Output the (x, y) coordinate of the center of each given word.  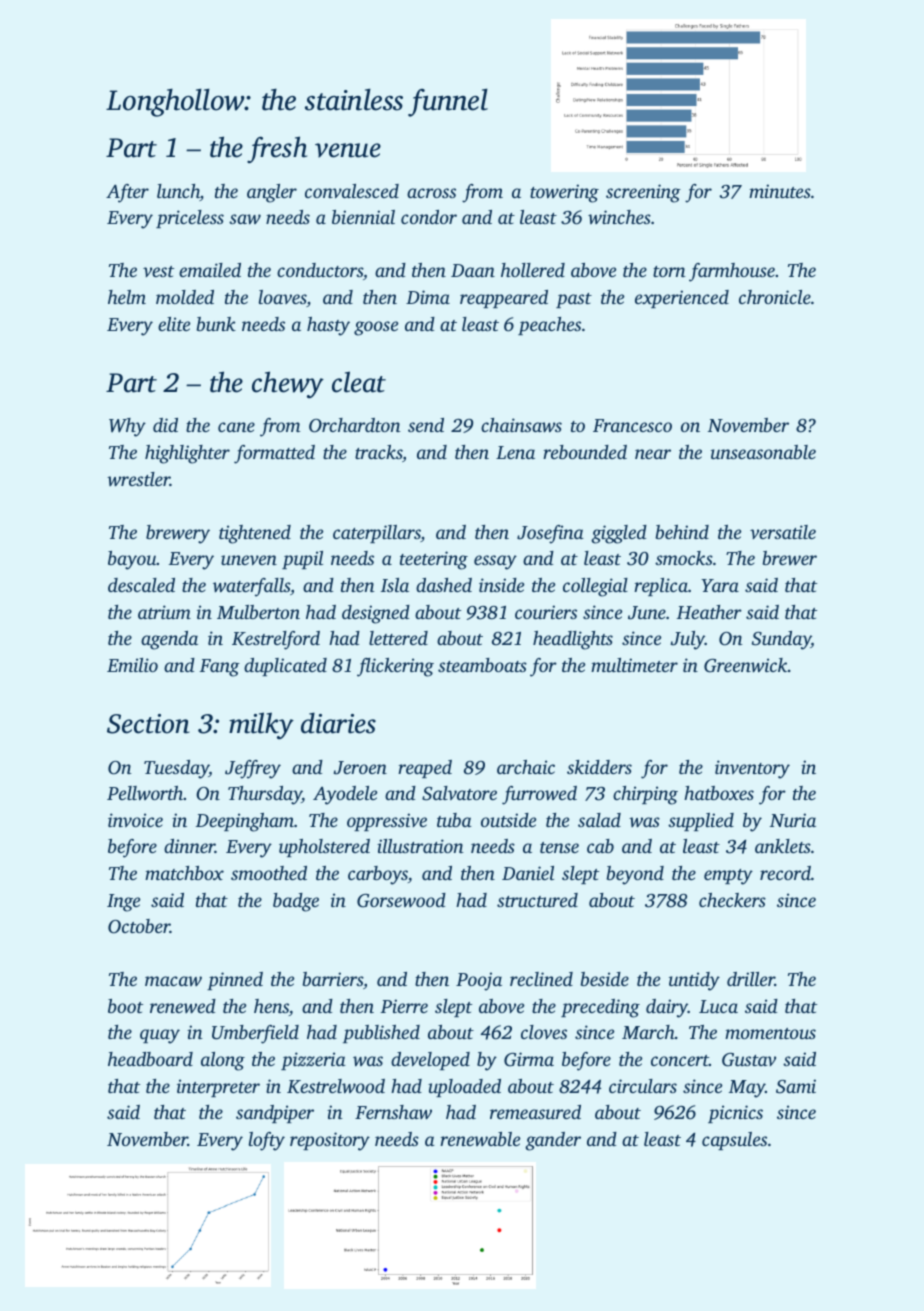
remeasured (535, 1112)
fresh (277, 149)
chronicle (775, 297)
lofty (267, 1141)
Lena (515, 452)
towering (564, 193)
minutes (780, 191)
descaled (141, 585)
